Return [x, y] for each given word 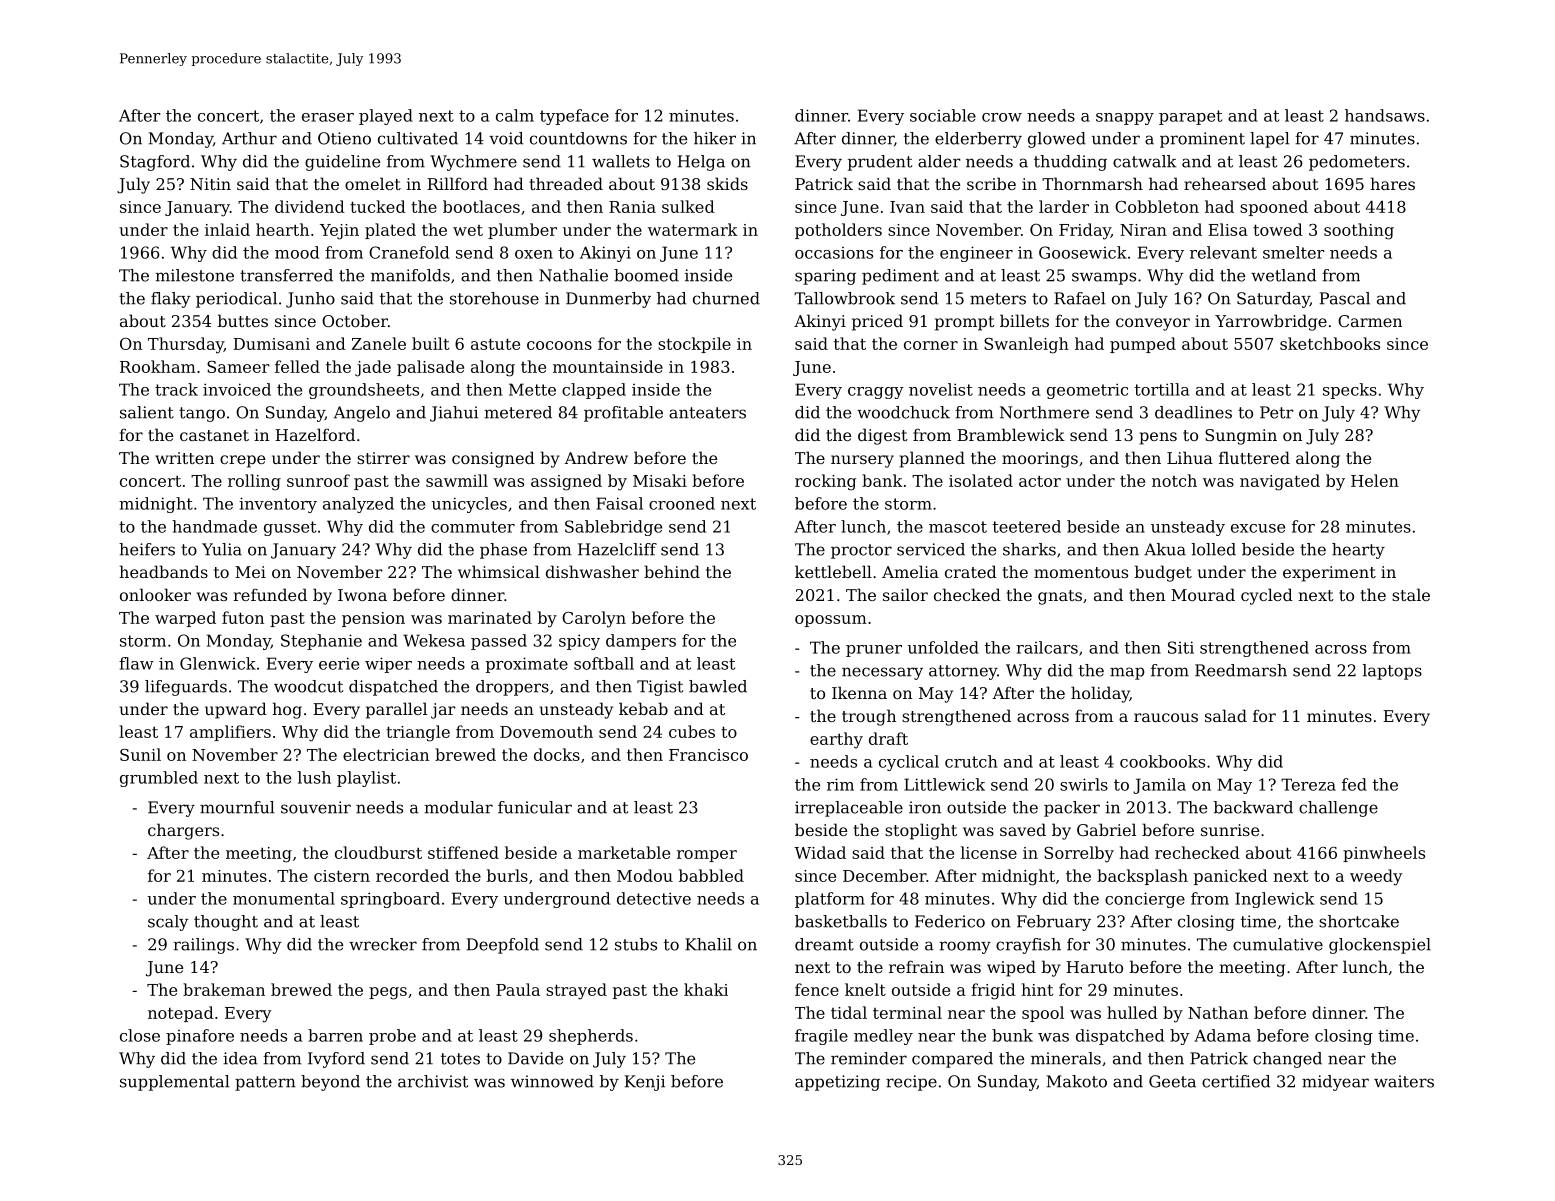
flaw [136, 663]
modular [458, 807]
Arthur [249, 138]
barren [335, 1035]
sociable [943, 115]
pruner [874, 651]
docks [557, 754]
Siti [1181, 647]
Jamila [1159, 786]
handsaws [1385, 115]
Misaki [660, 480]
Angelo [362, 414]
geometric [1087, 391]
